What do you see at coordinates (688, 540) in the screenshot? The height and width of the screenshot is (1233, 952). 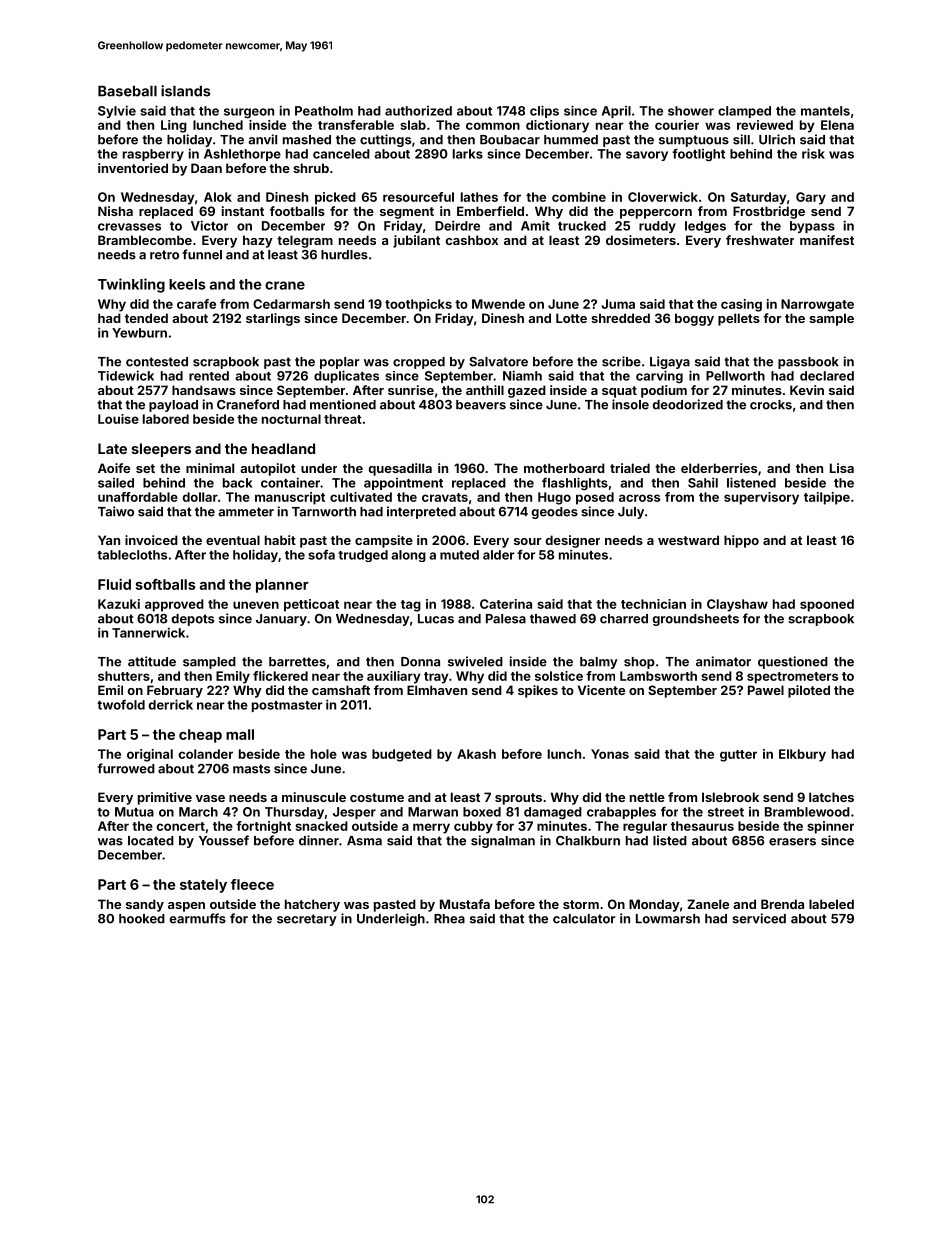 I see `westward` at bounding box center [688, 540].
